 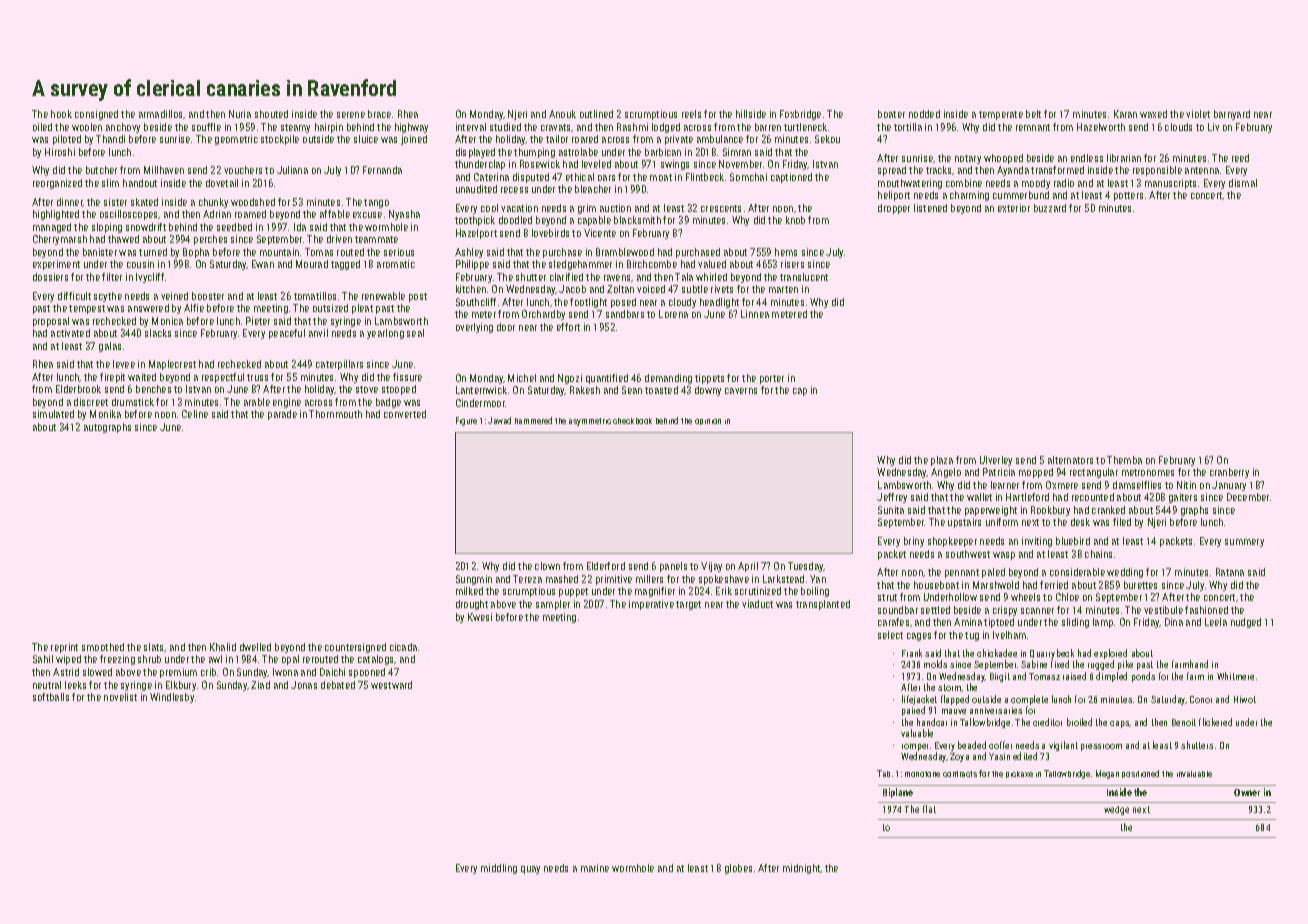 What do you see at coordinates (339, 365) in the image?
I see `caterpillars` at bounding box center [339, 365].
